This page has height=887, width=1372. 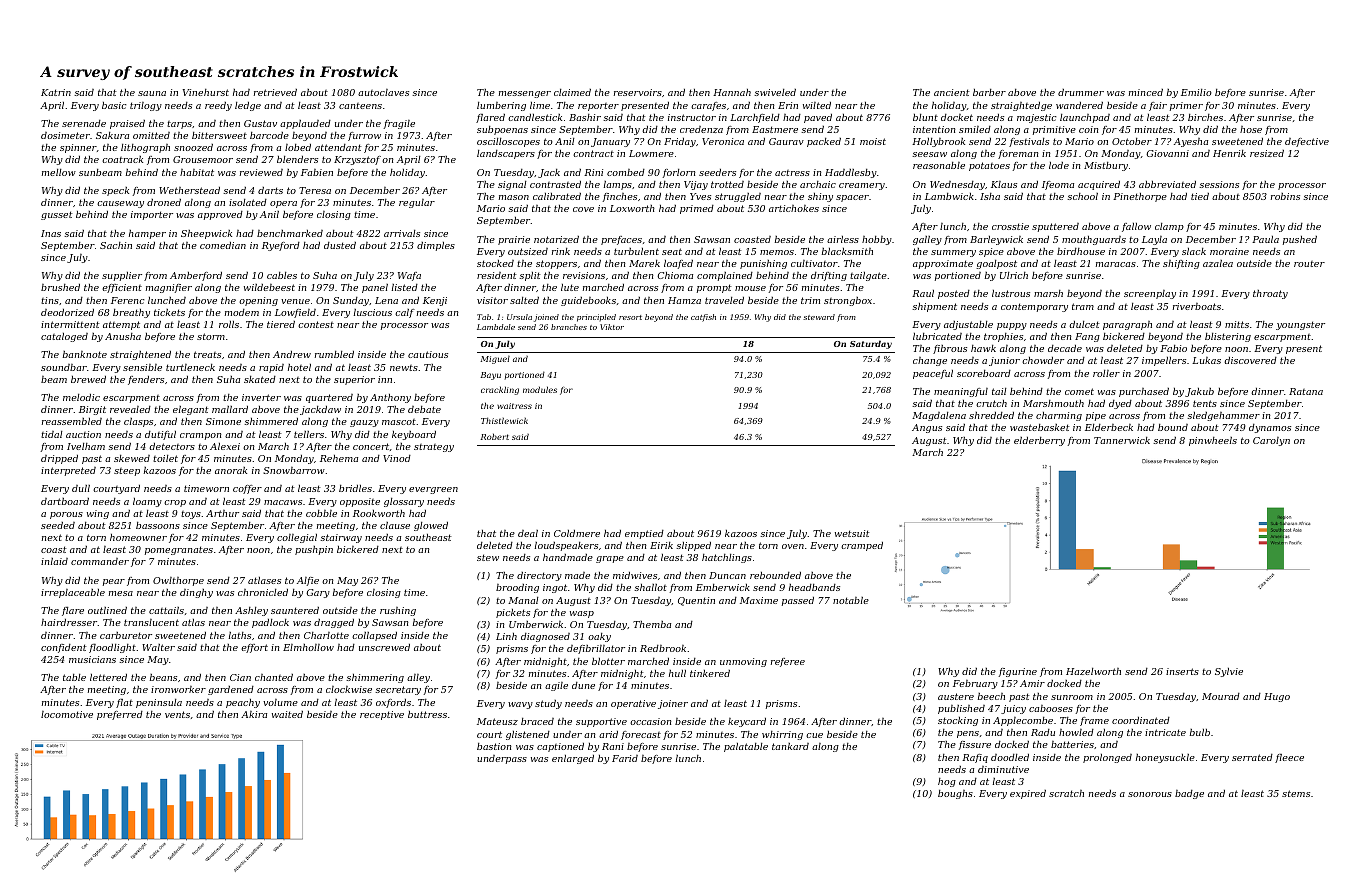 I want to click on pinwheels, so click(x=1213, y=441).
